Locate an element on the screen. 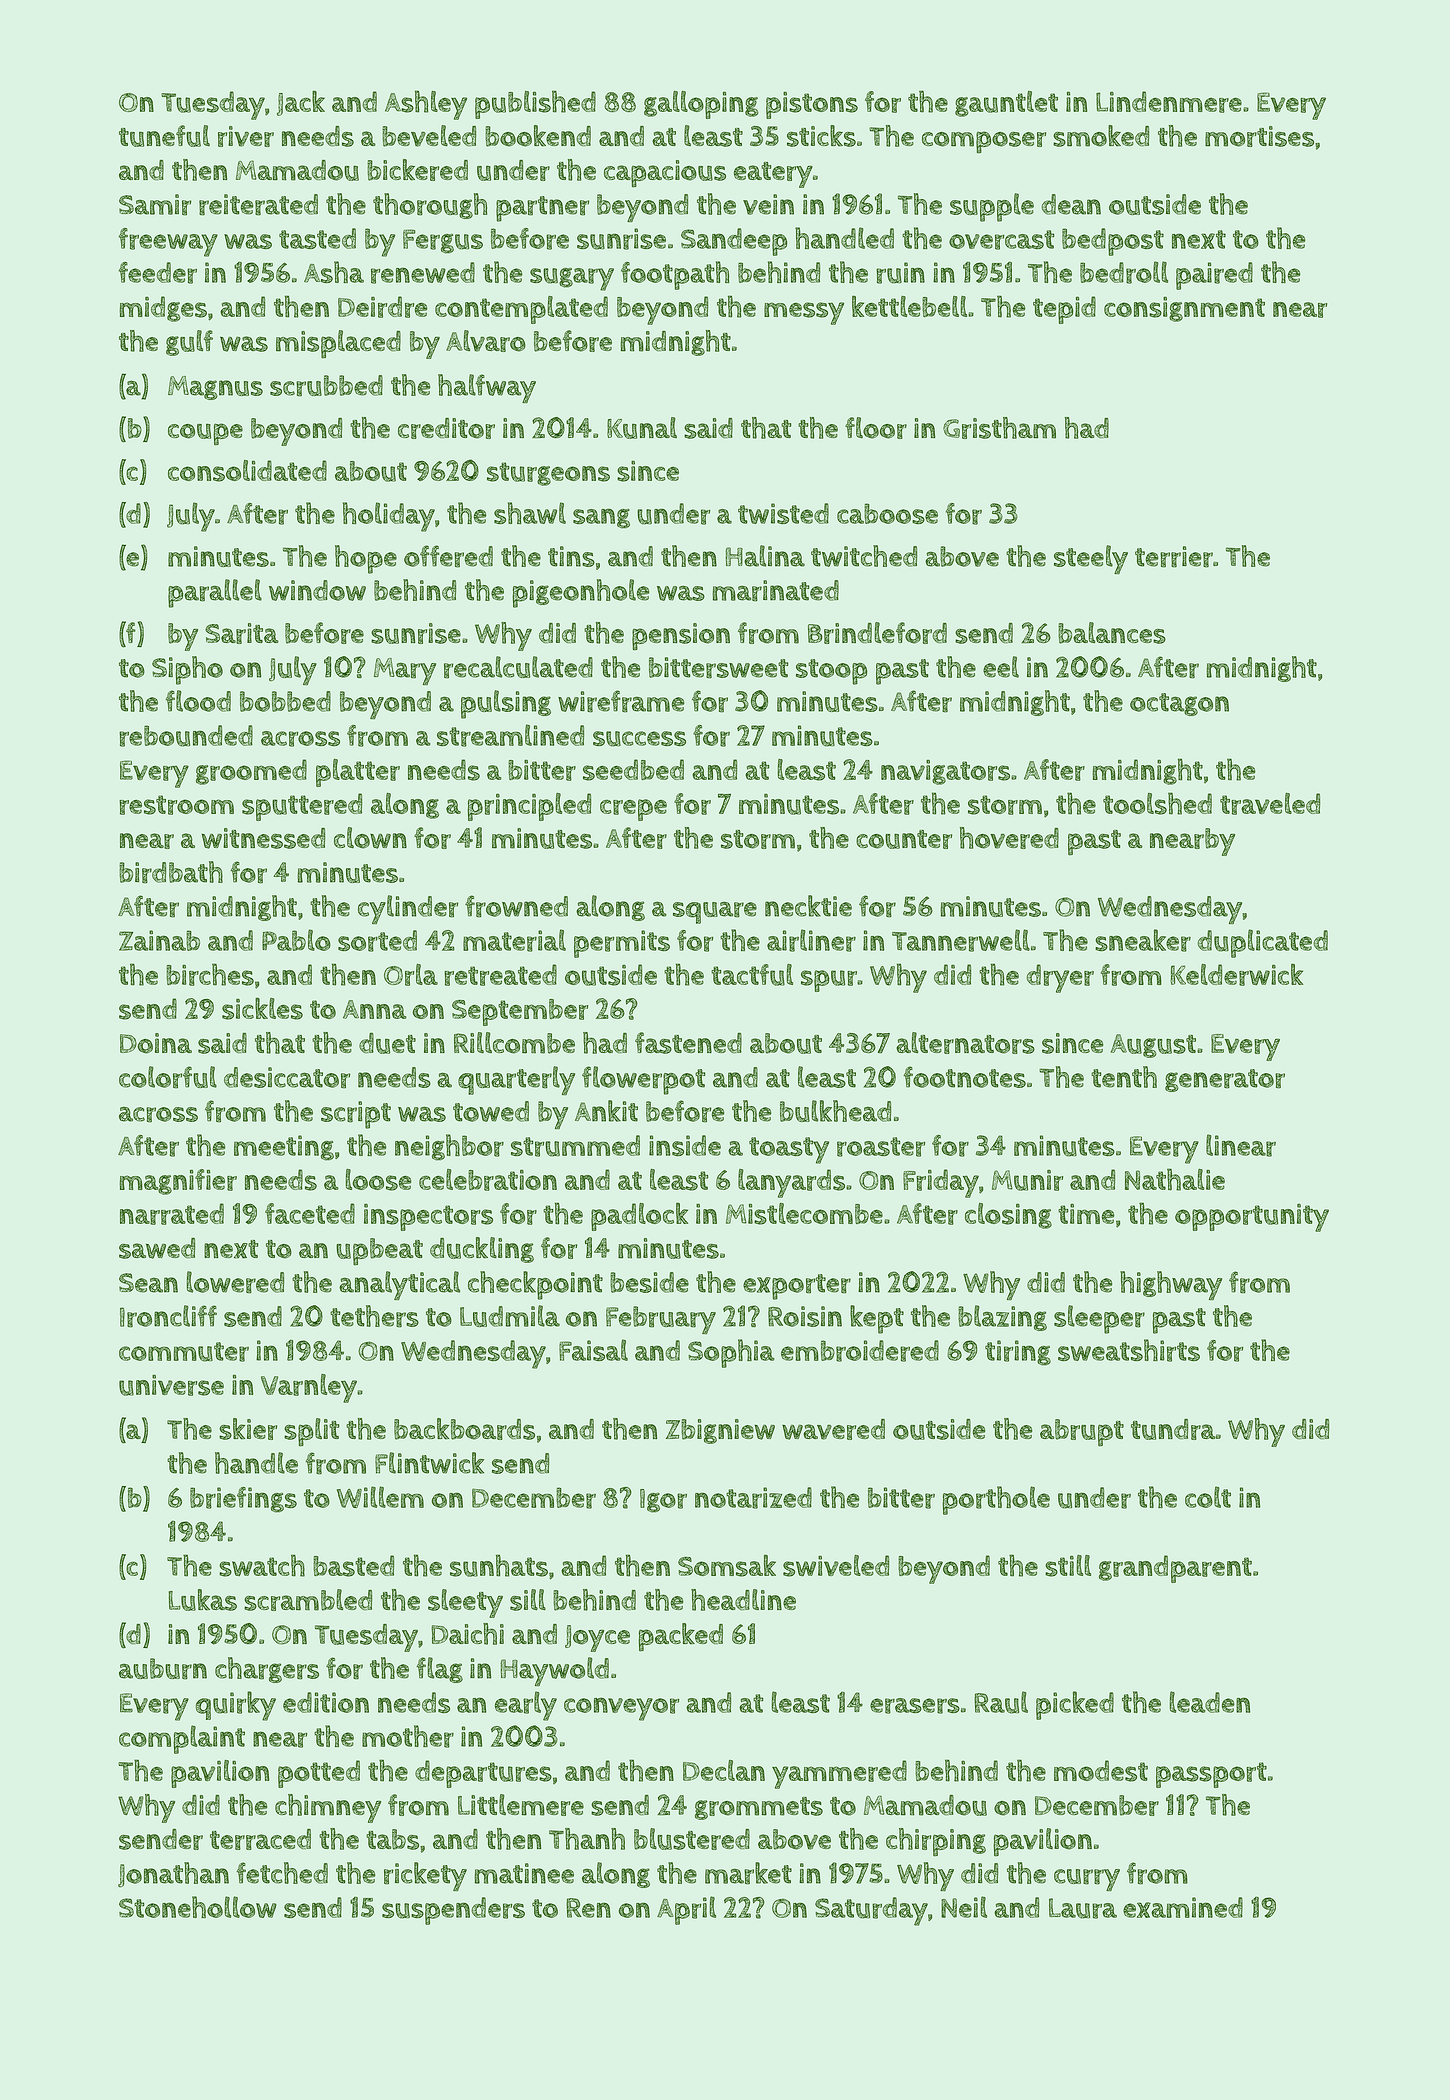  embroidered is located at coordinates (860, 1351).
